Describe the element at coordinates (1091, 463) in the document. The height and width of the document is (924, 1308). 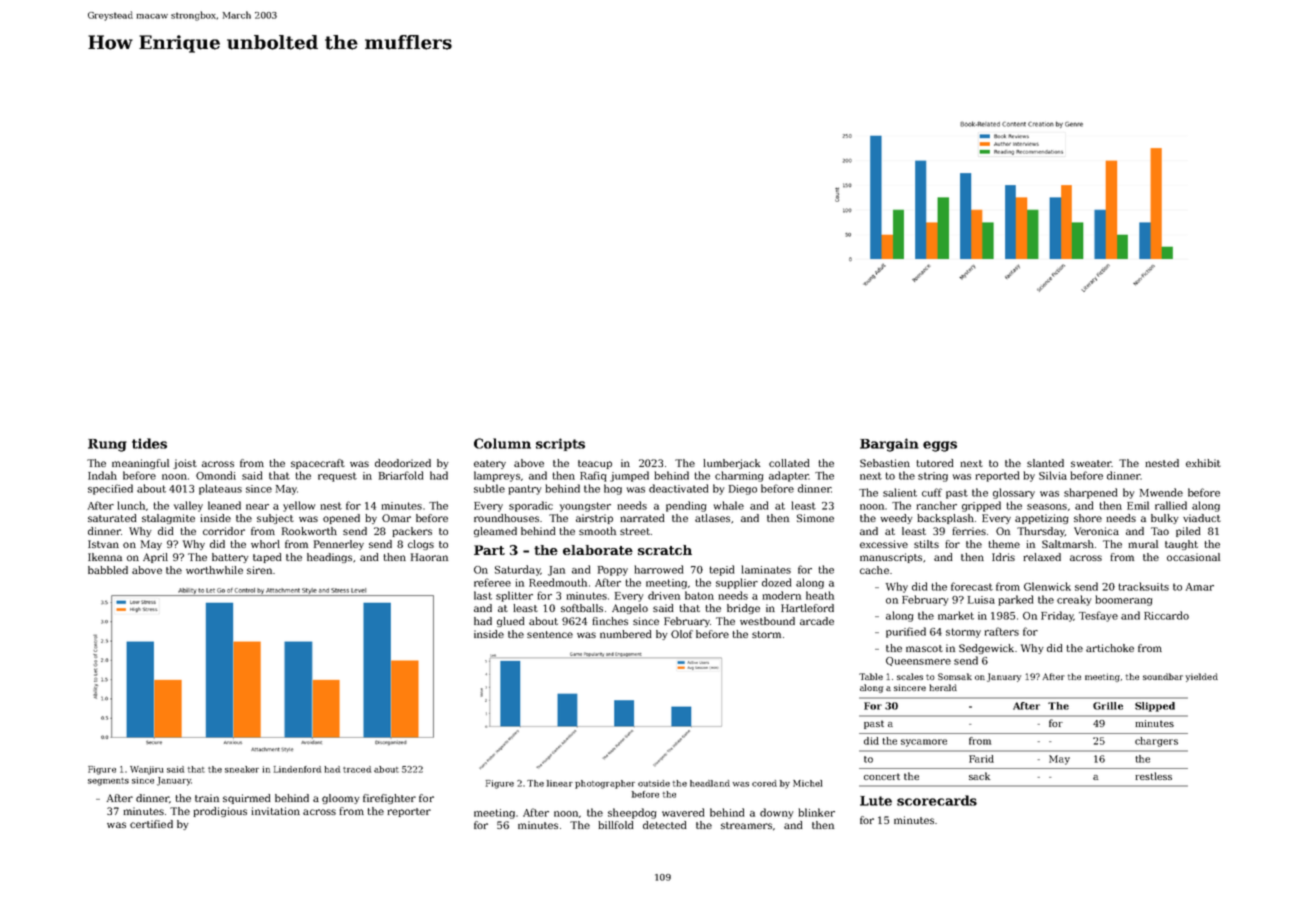
I see `sweater` at that location.
